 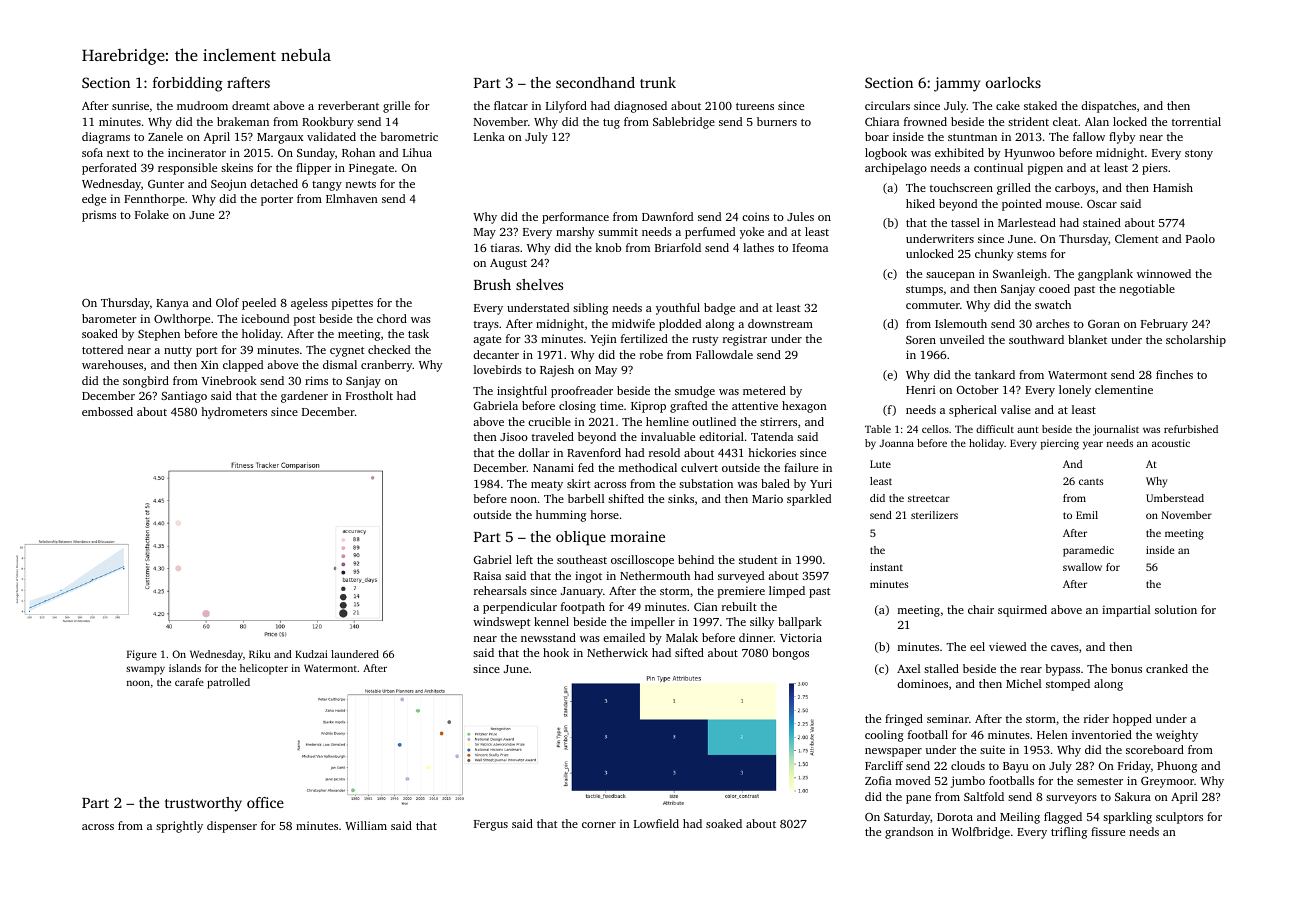 What do you see at coordinates (1032, 254) in the page?
I see `stems` at bounding box center [1032, 254].
